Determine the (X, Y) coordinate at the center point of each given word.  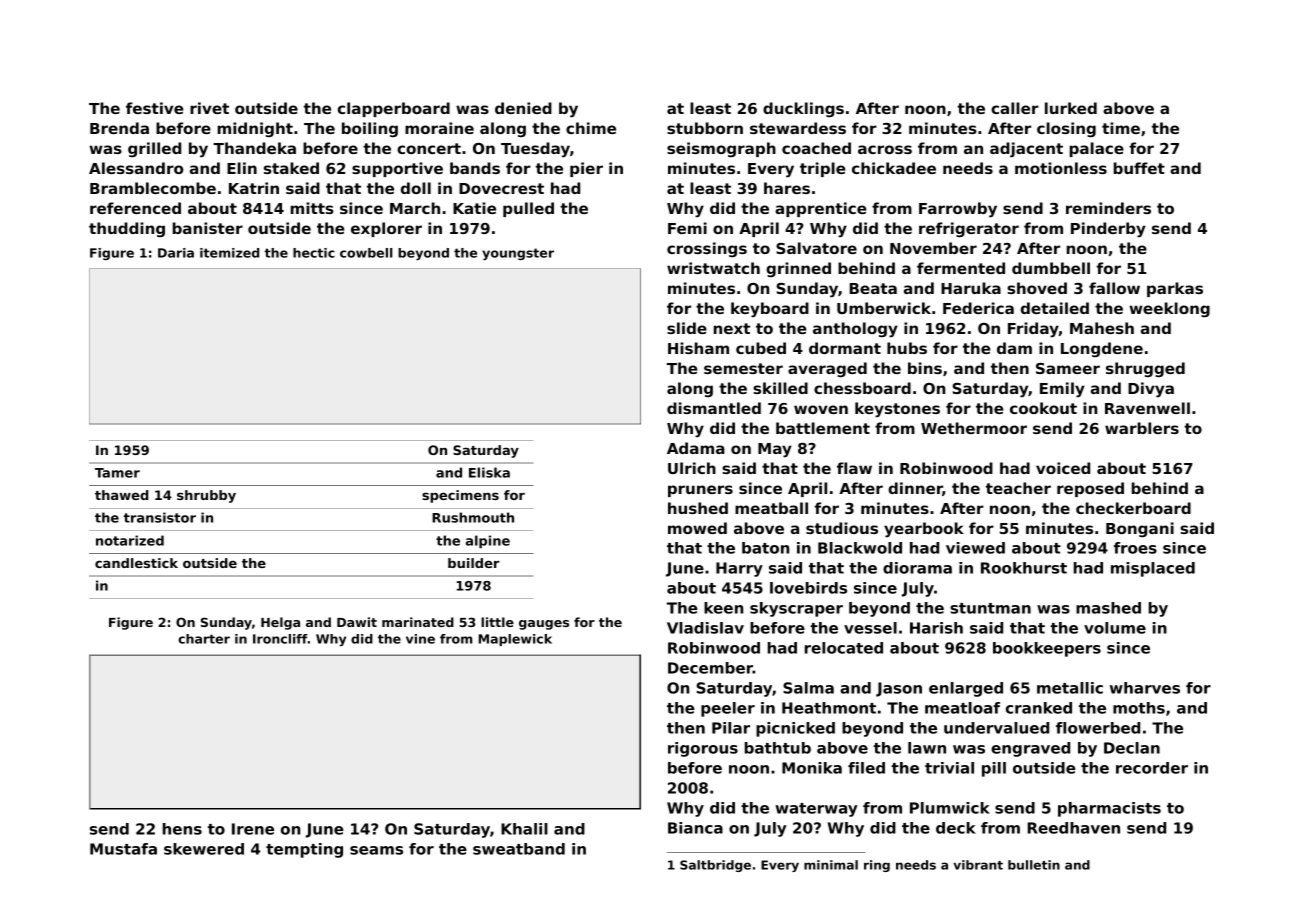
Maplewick (515, 640)
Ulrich (692, 468)
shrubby (206, 496)
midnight (255, 129)
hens (182, 829)
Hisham (698, 348)
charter (204, 639)
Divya (1151, 390)
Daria (176, 253)
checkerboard (1133, 508)
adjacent (1026, 150)
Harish (936, 628)
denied (523, 108)
